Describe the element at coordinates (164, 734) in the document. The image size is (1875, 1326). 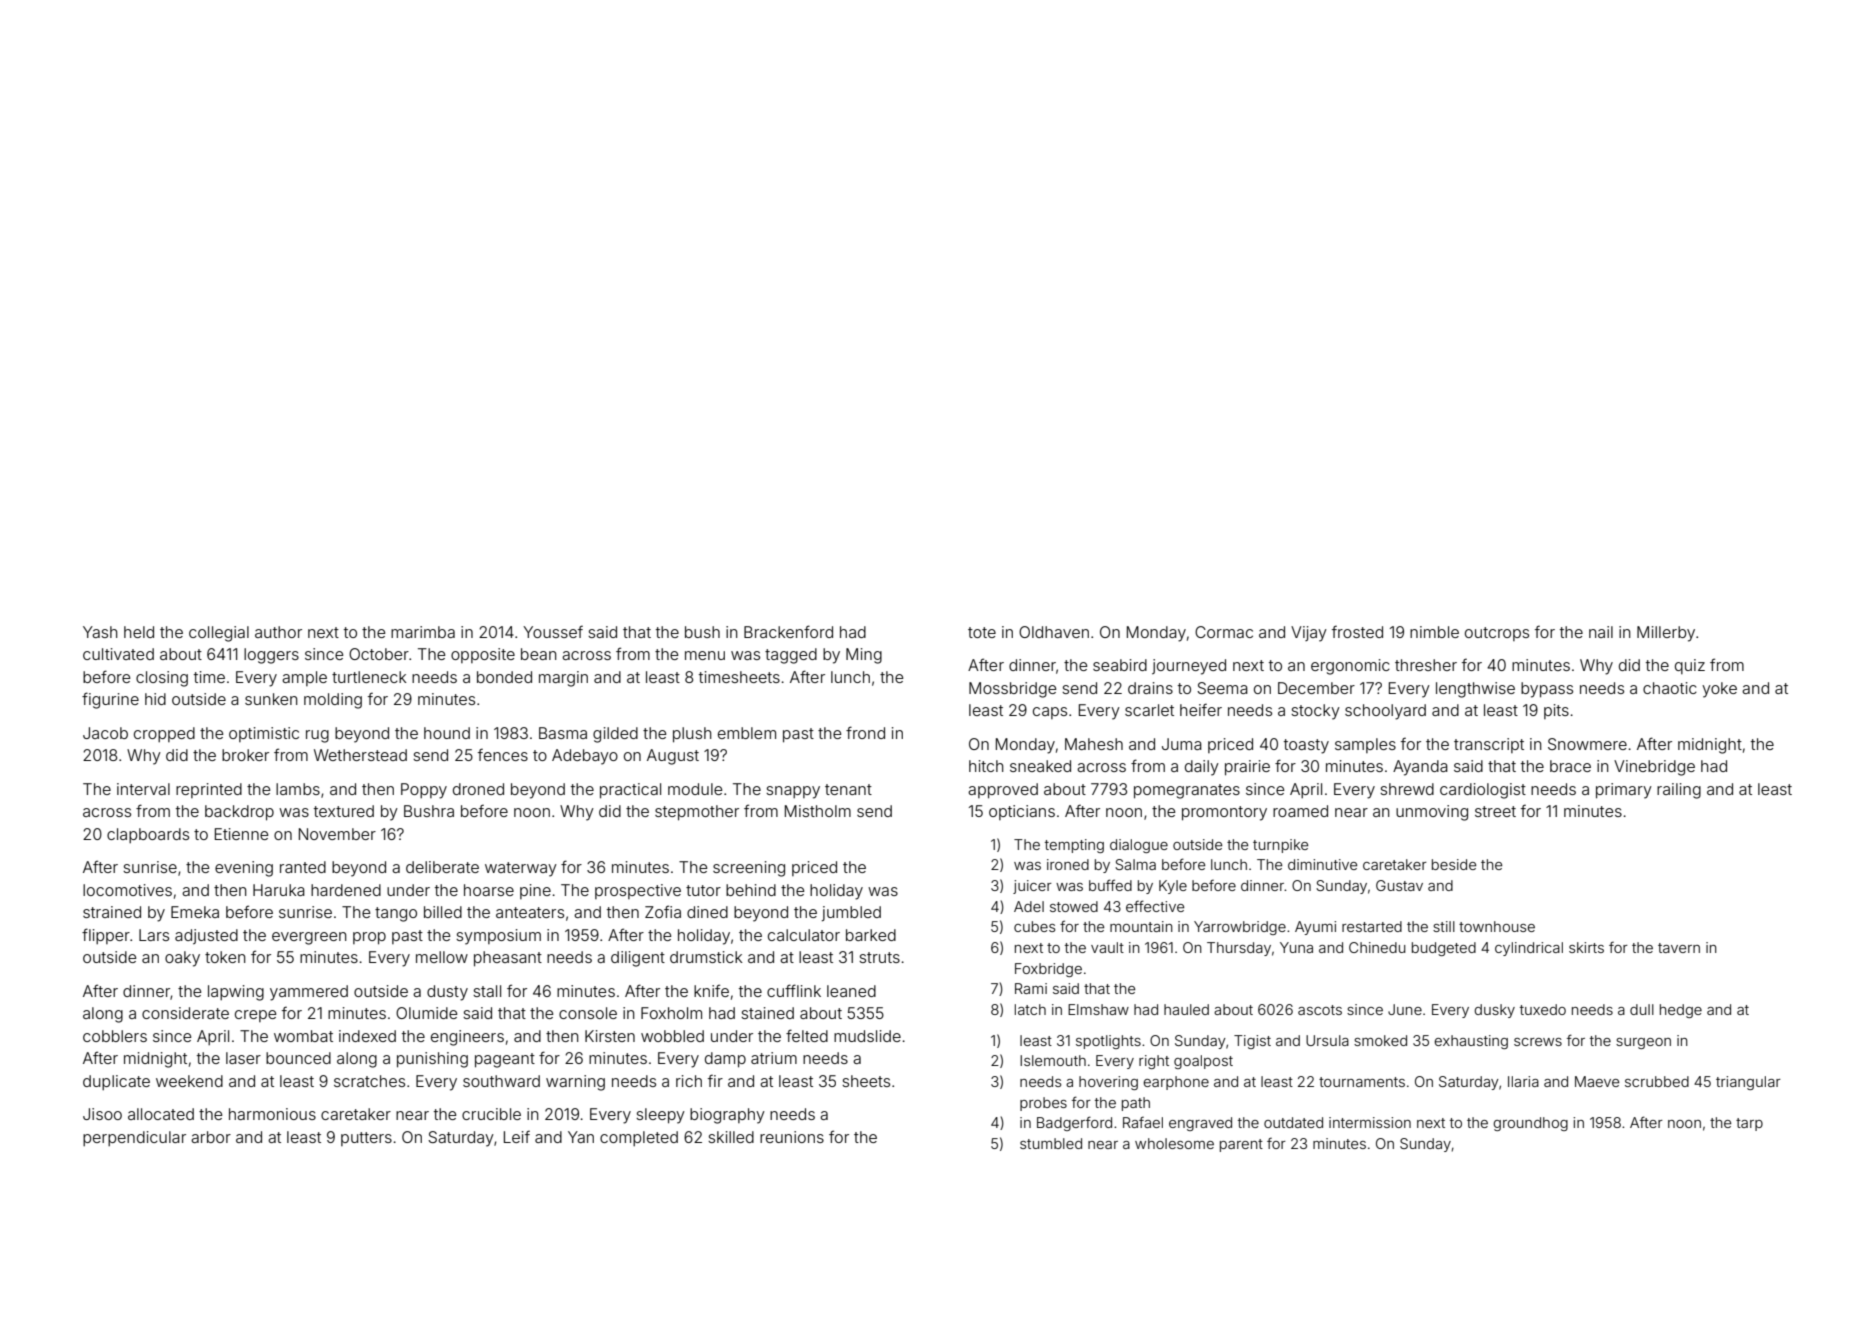
I see `cropped` at that location.
